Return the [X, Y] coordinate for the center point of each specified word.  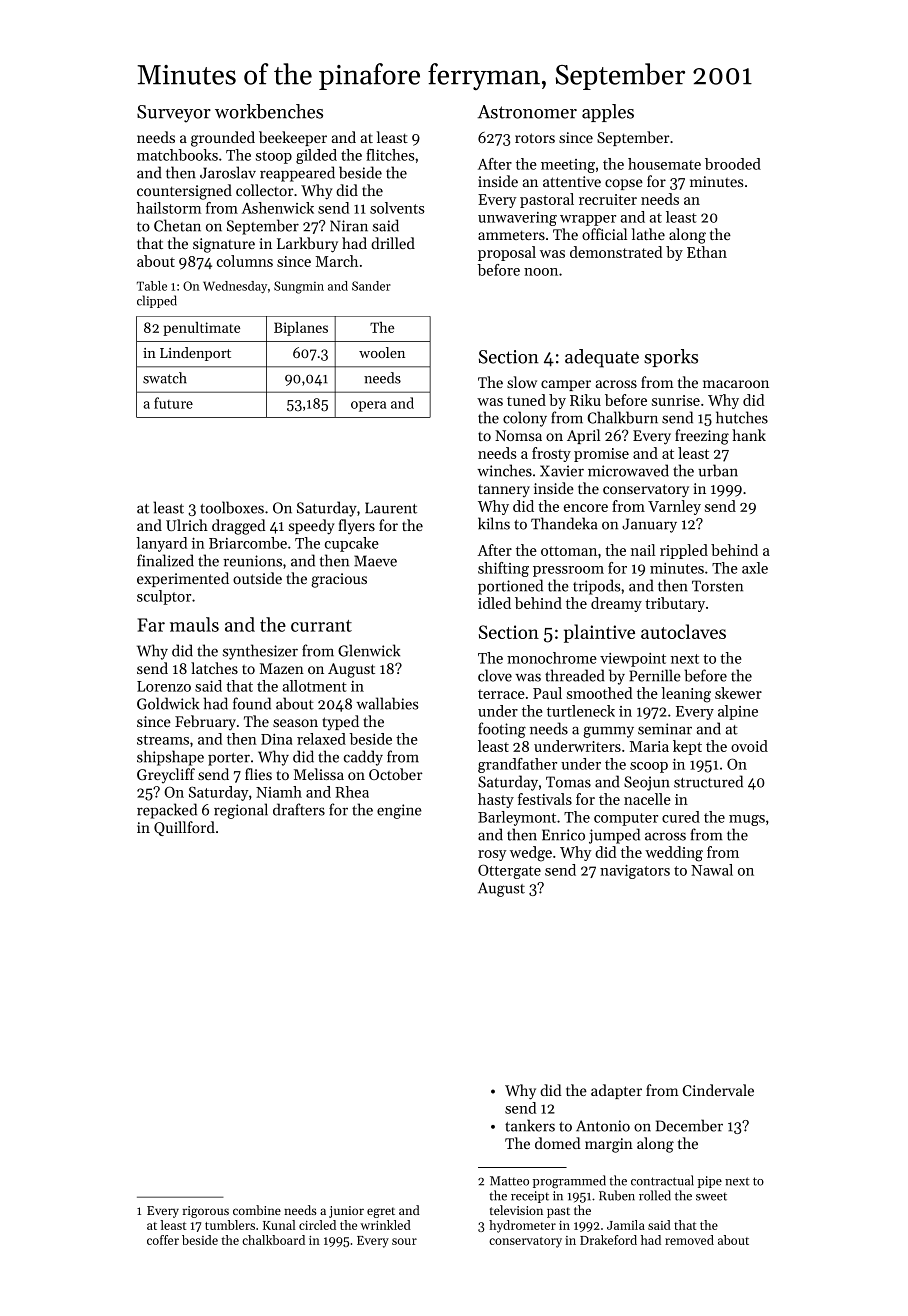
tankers [530, 1125]
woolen [382, 352]
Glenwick [369, 650]
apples [608, 113]
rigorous [206, 1212]
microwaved [628, 470]
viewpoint [633, 660]
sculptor [164, 597]
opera [368, 406]
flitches [390, 155]
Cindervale [718, 1090]
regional [241, 811]
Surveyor [174, 114]
